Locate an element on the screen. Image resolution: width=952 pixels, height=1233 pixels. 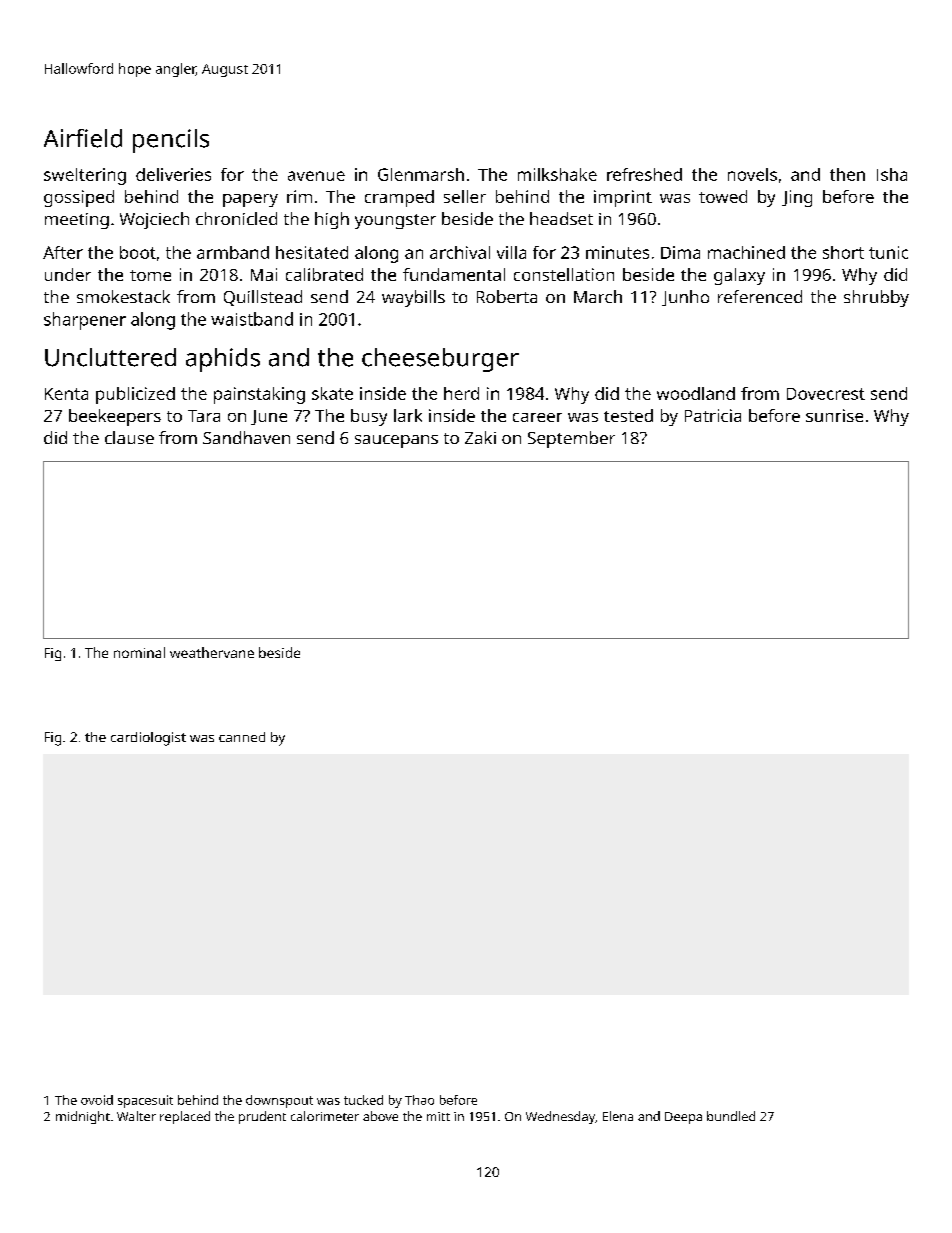
Jing is located at coordinates (797, 198).
